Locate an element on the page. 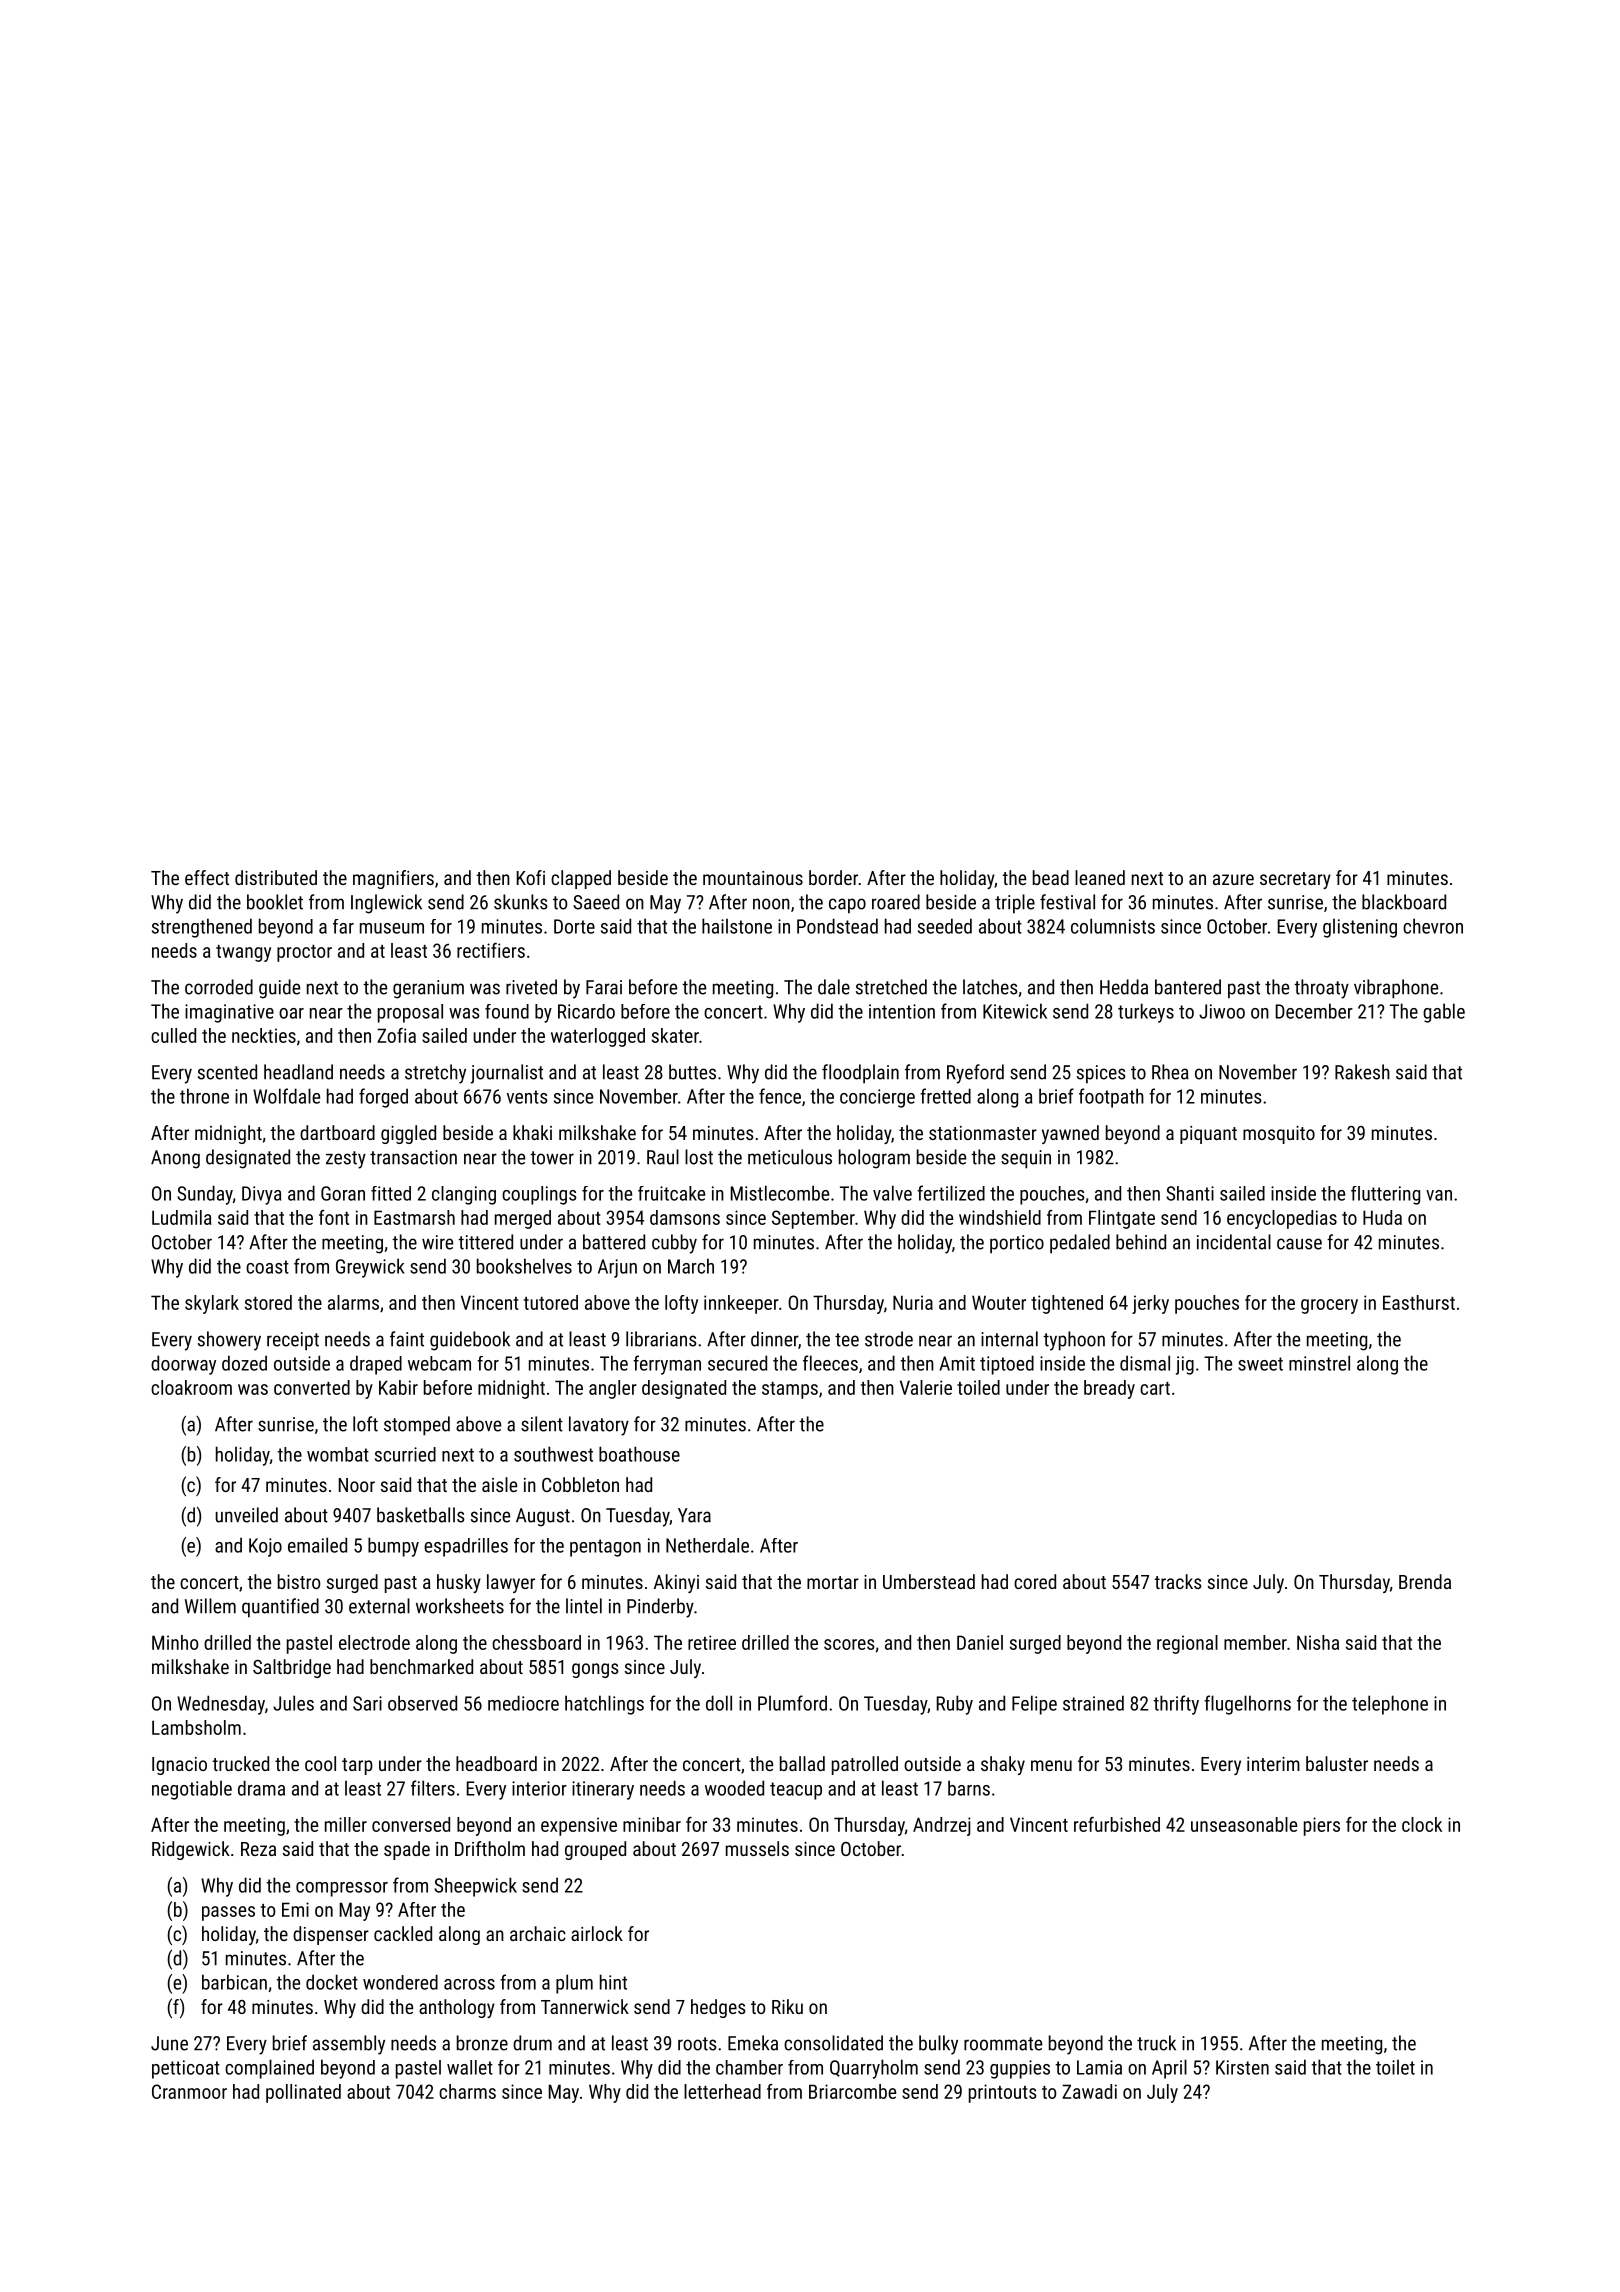 This image has height=2292, width=1620. Zawadi is located at coordinates (1089, 2091).
